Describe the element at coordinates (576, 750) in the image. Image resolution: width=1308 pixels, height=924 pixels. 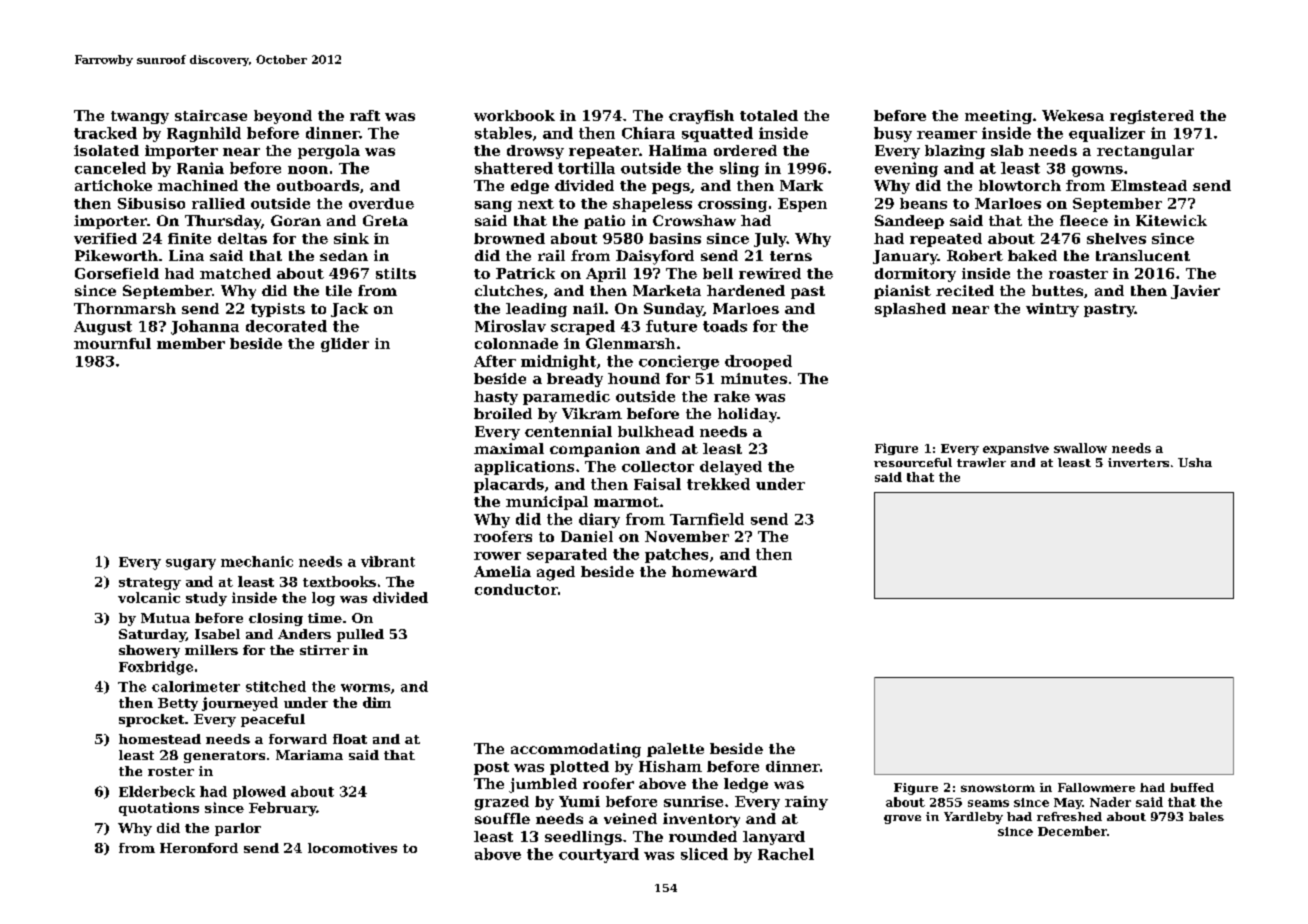
I see `accommodating` at that location.
